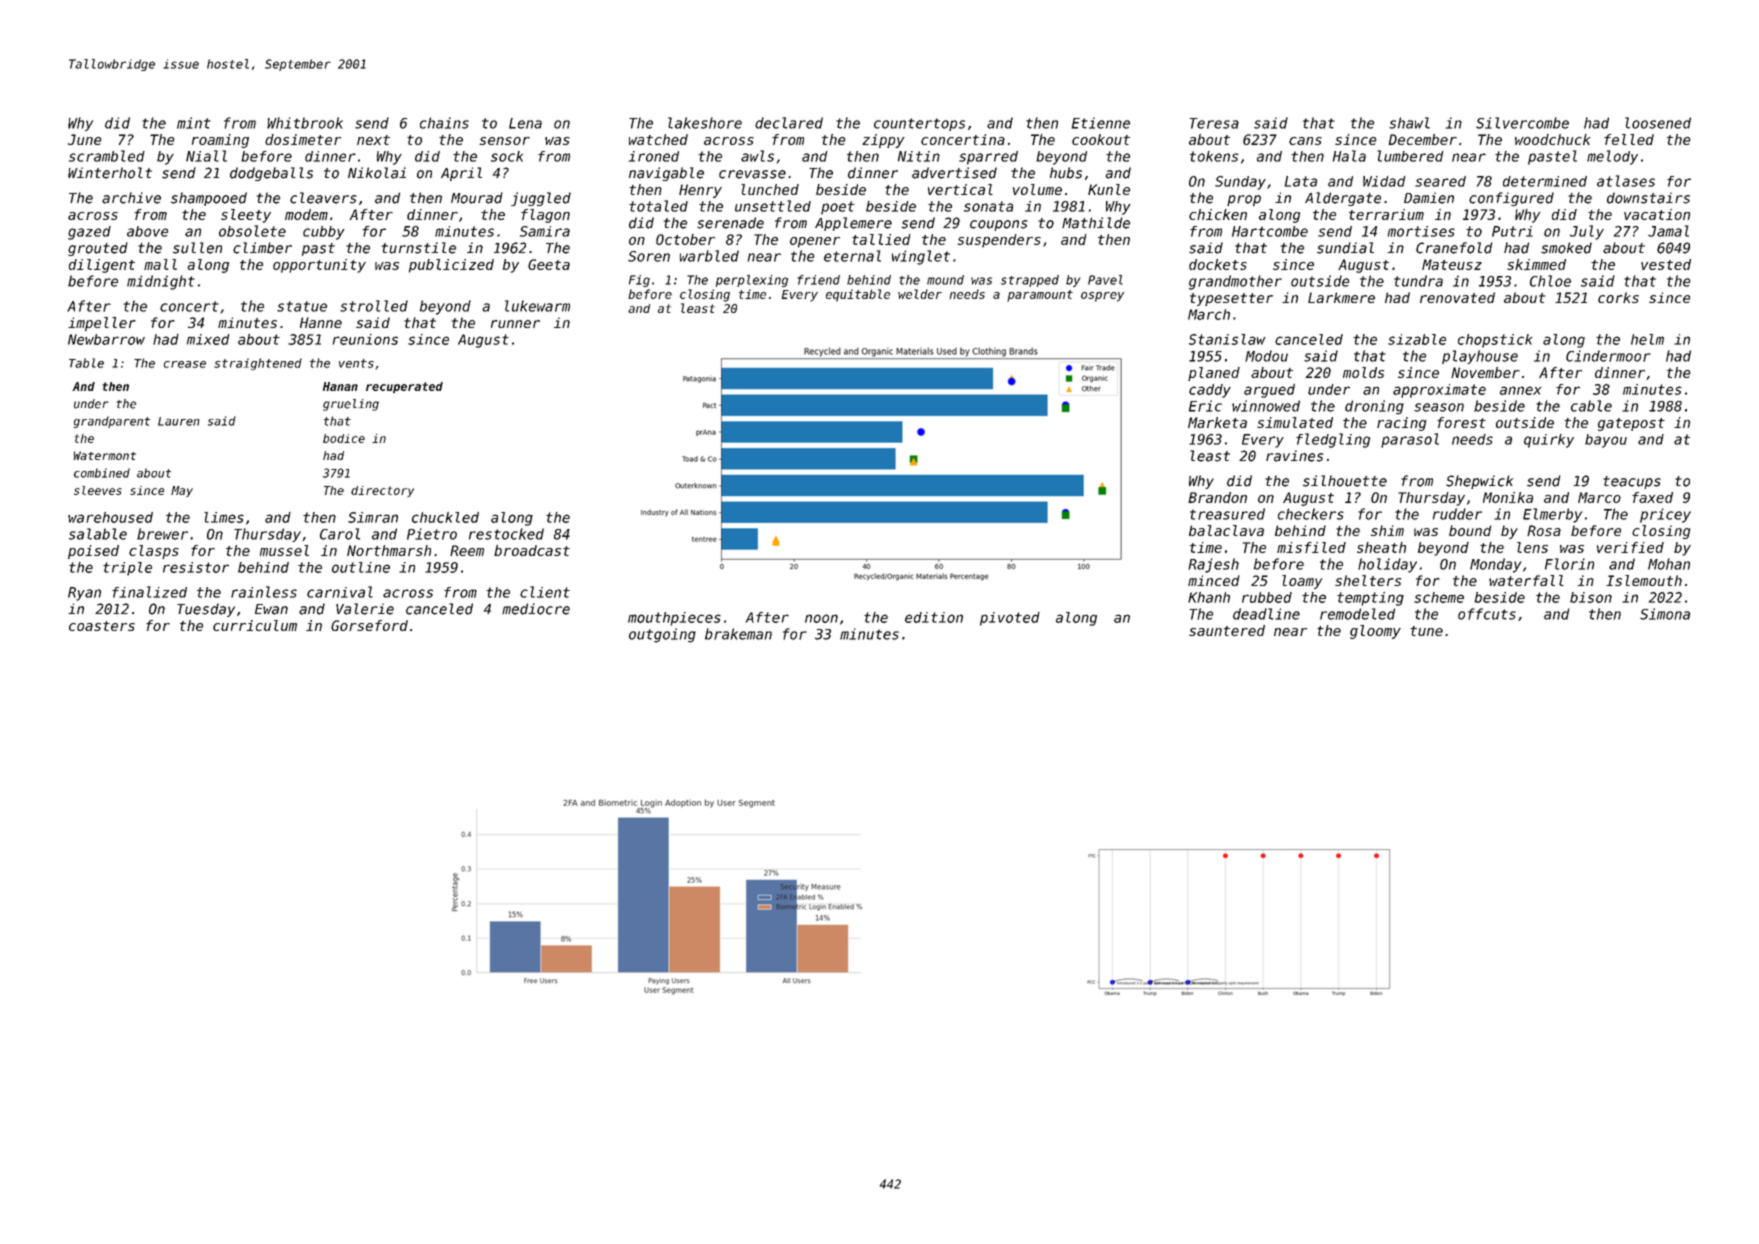 The height and width of the screenshot is (1244, 1759). I want to click on balaclava, so click(1226, 530).
